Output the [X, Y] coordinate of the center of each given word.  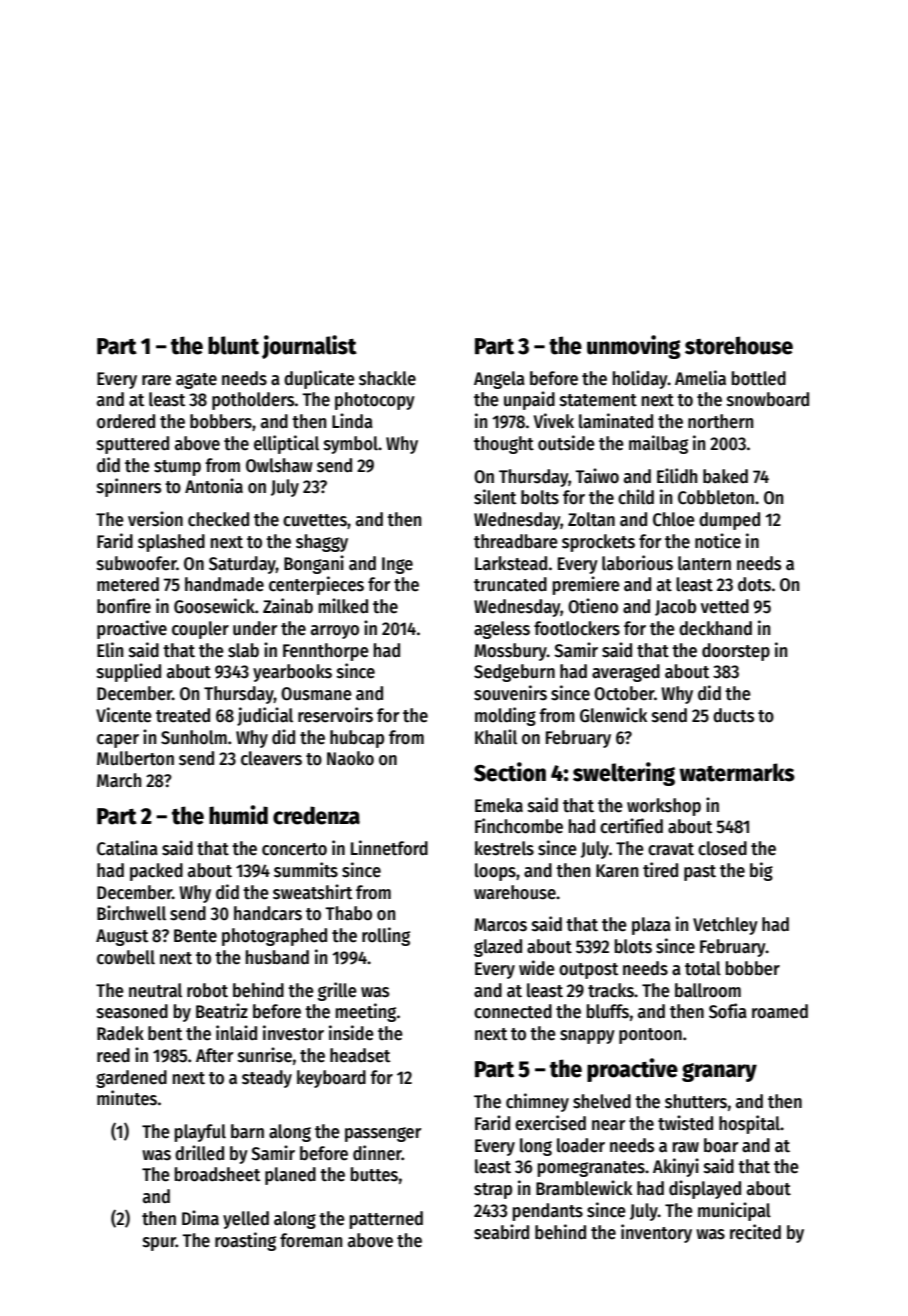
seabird [501, 1232]
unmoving [634, 347]
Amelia [700, 378]
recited [755, 1232]
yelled [246, 1220]
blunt [233, 345]
